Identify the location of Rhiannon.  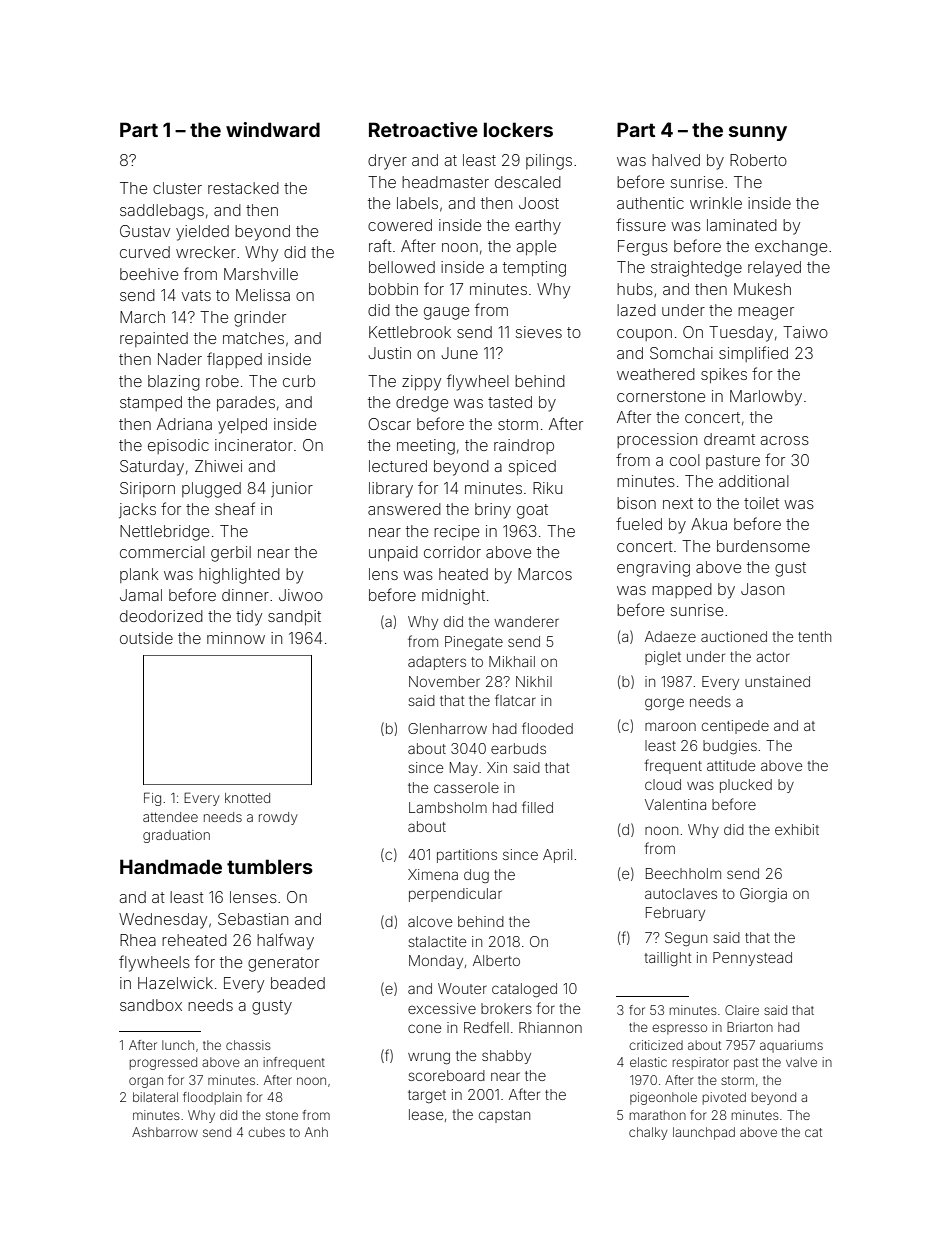
(550, 1027).
